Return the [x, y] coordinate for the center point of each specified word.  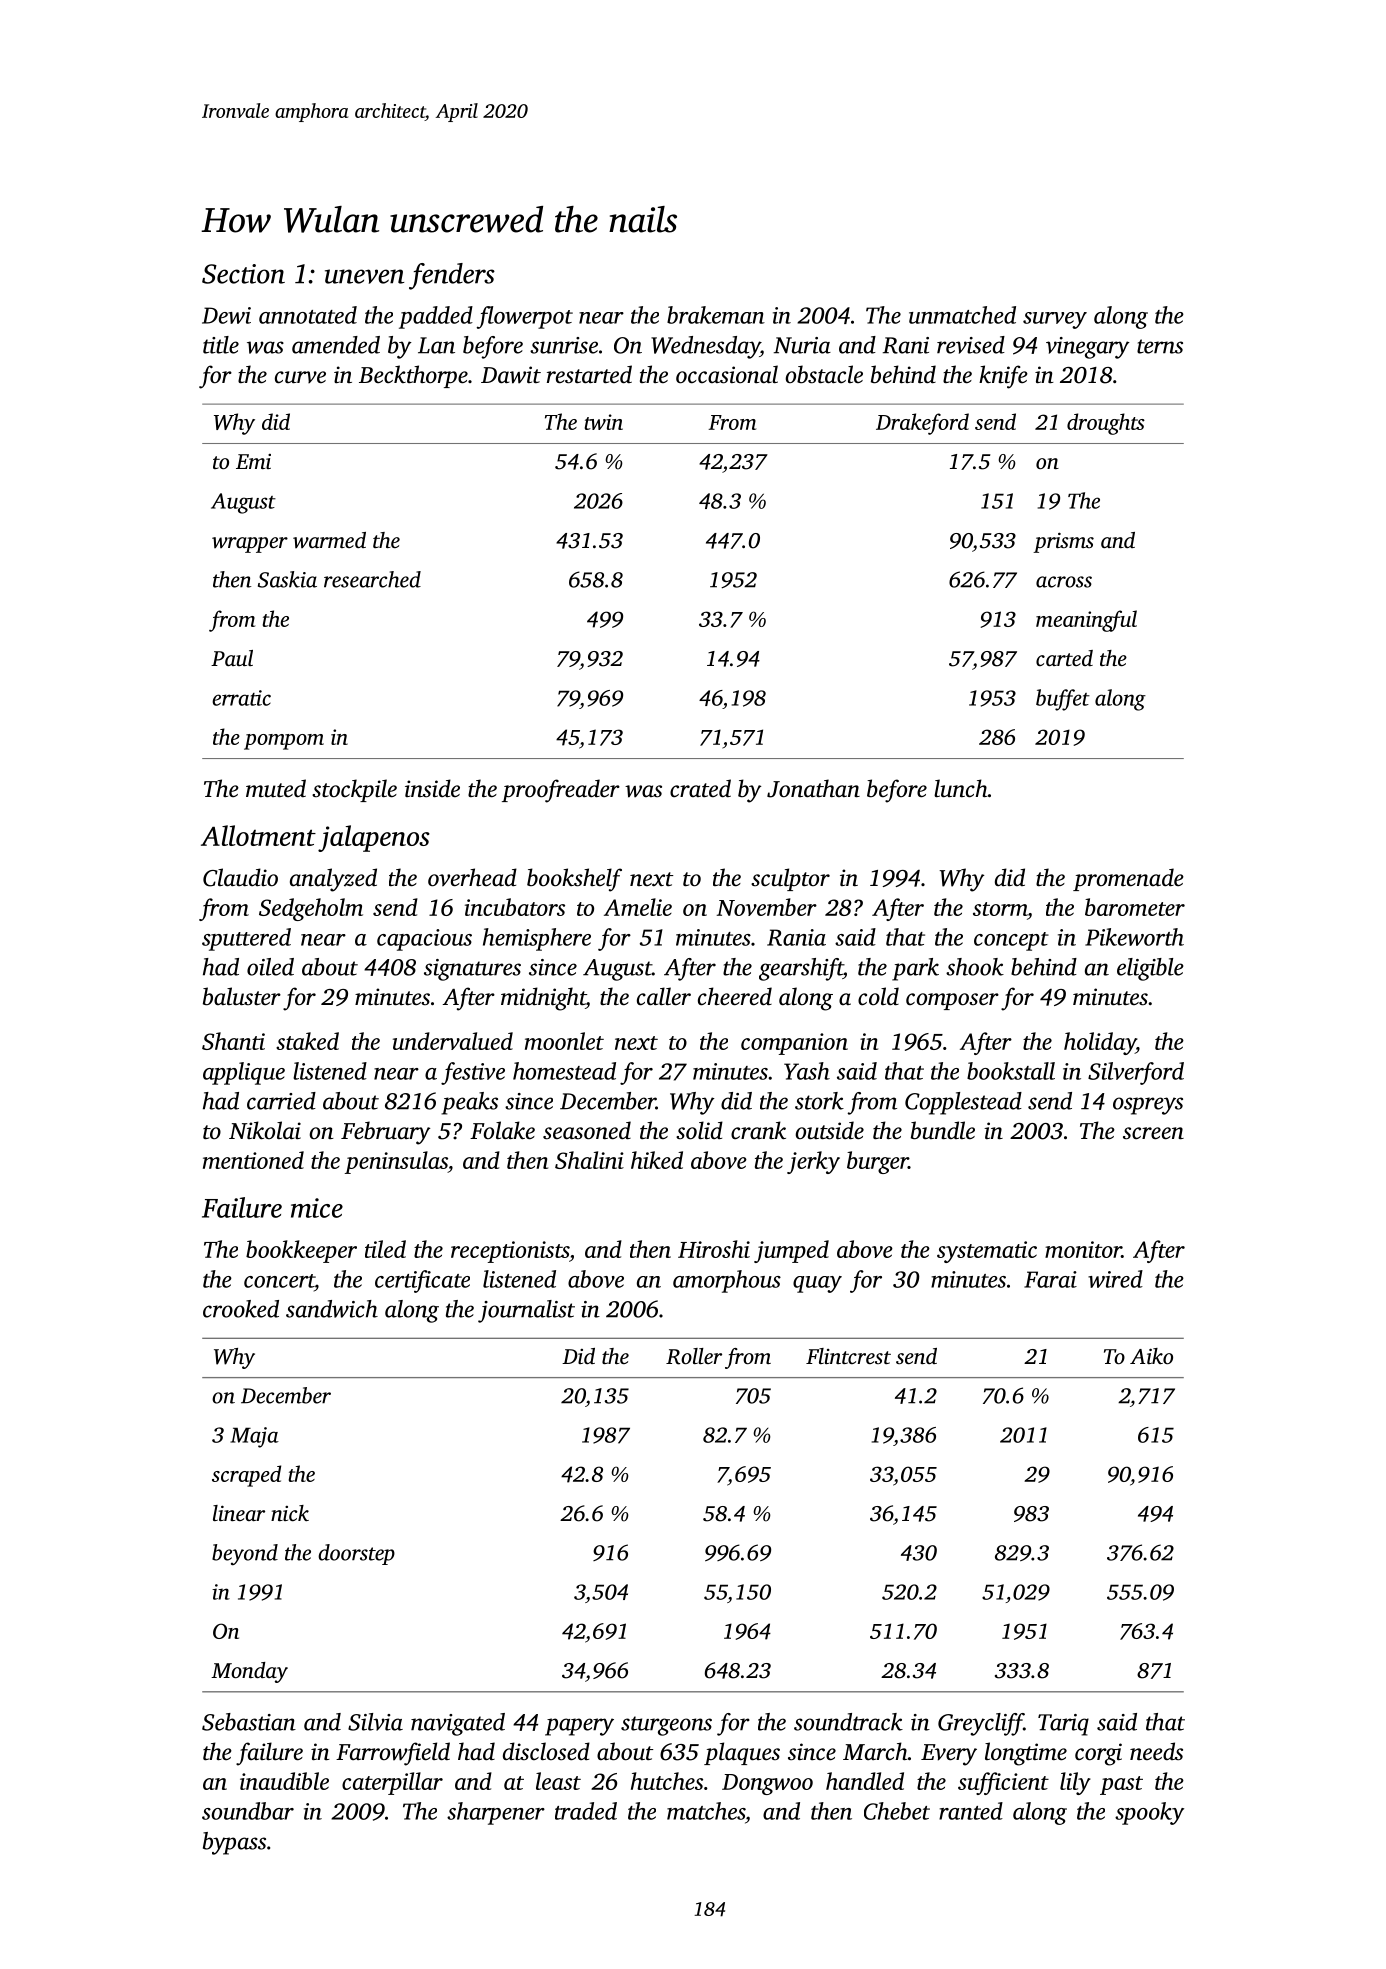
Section [243, 274]
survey [1055, 320]
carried [281, 1101]
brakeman [716, 315]
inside [432, 788]
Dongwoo [767, 1784]
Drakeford [922, 424]
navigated [458, 1724]
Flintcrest [848, 1356]
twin [604, 422]
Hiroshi [714, 1249]
